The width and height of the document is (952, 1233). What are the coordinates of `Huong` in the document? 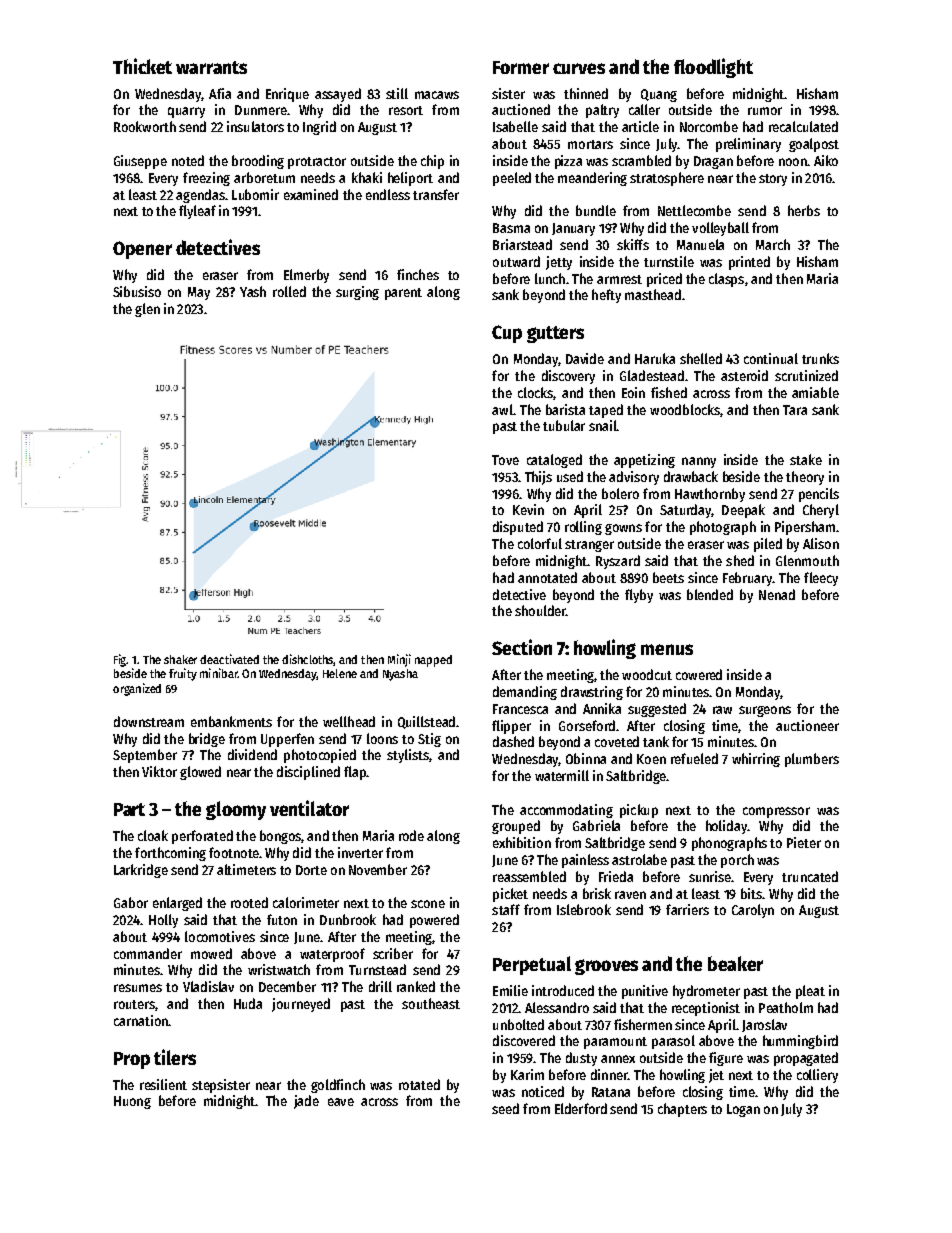 It's located at (132, 1102).
